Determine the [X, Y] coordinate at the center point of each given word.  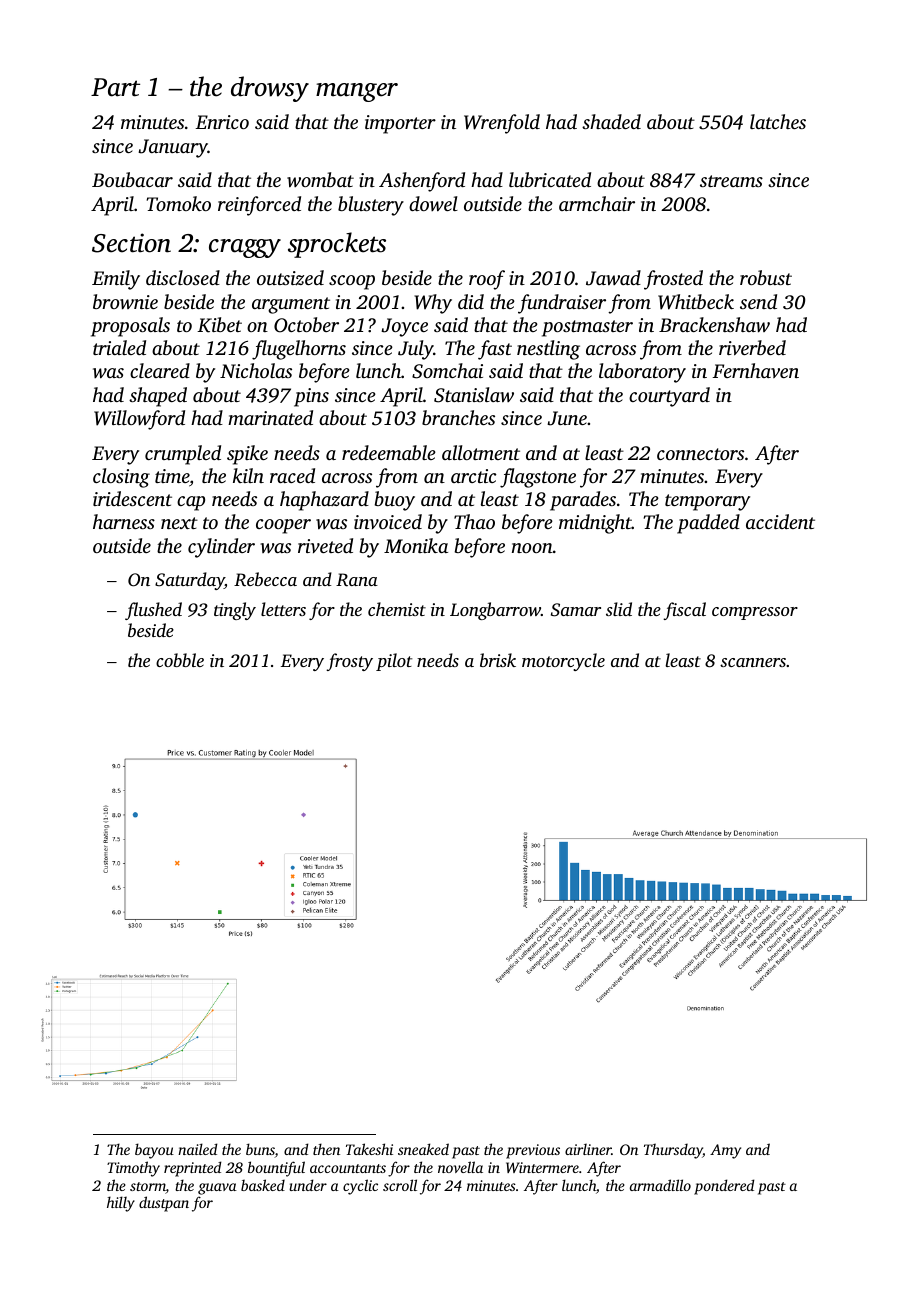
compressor [755, 613]
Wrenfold [502, 124]
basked [263, 1185]
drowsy [270, 89]
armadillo [660, 1185]
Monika [416, 545]
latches [778, 121]
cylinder [221, 548]
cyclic [360, 1187]
